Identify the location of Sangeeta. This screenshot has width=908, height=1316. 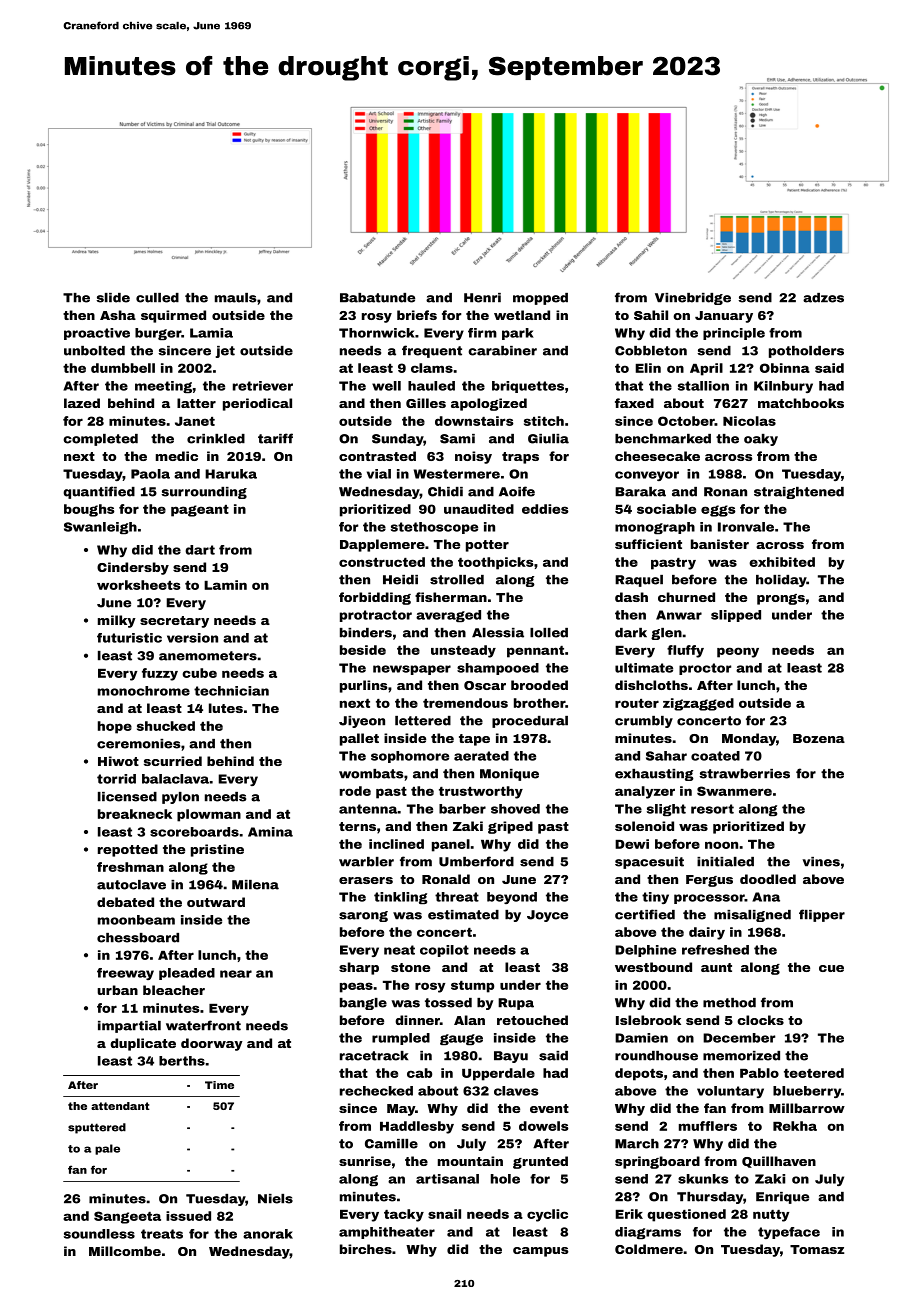
(127, 1217).
